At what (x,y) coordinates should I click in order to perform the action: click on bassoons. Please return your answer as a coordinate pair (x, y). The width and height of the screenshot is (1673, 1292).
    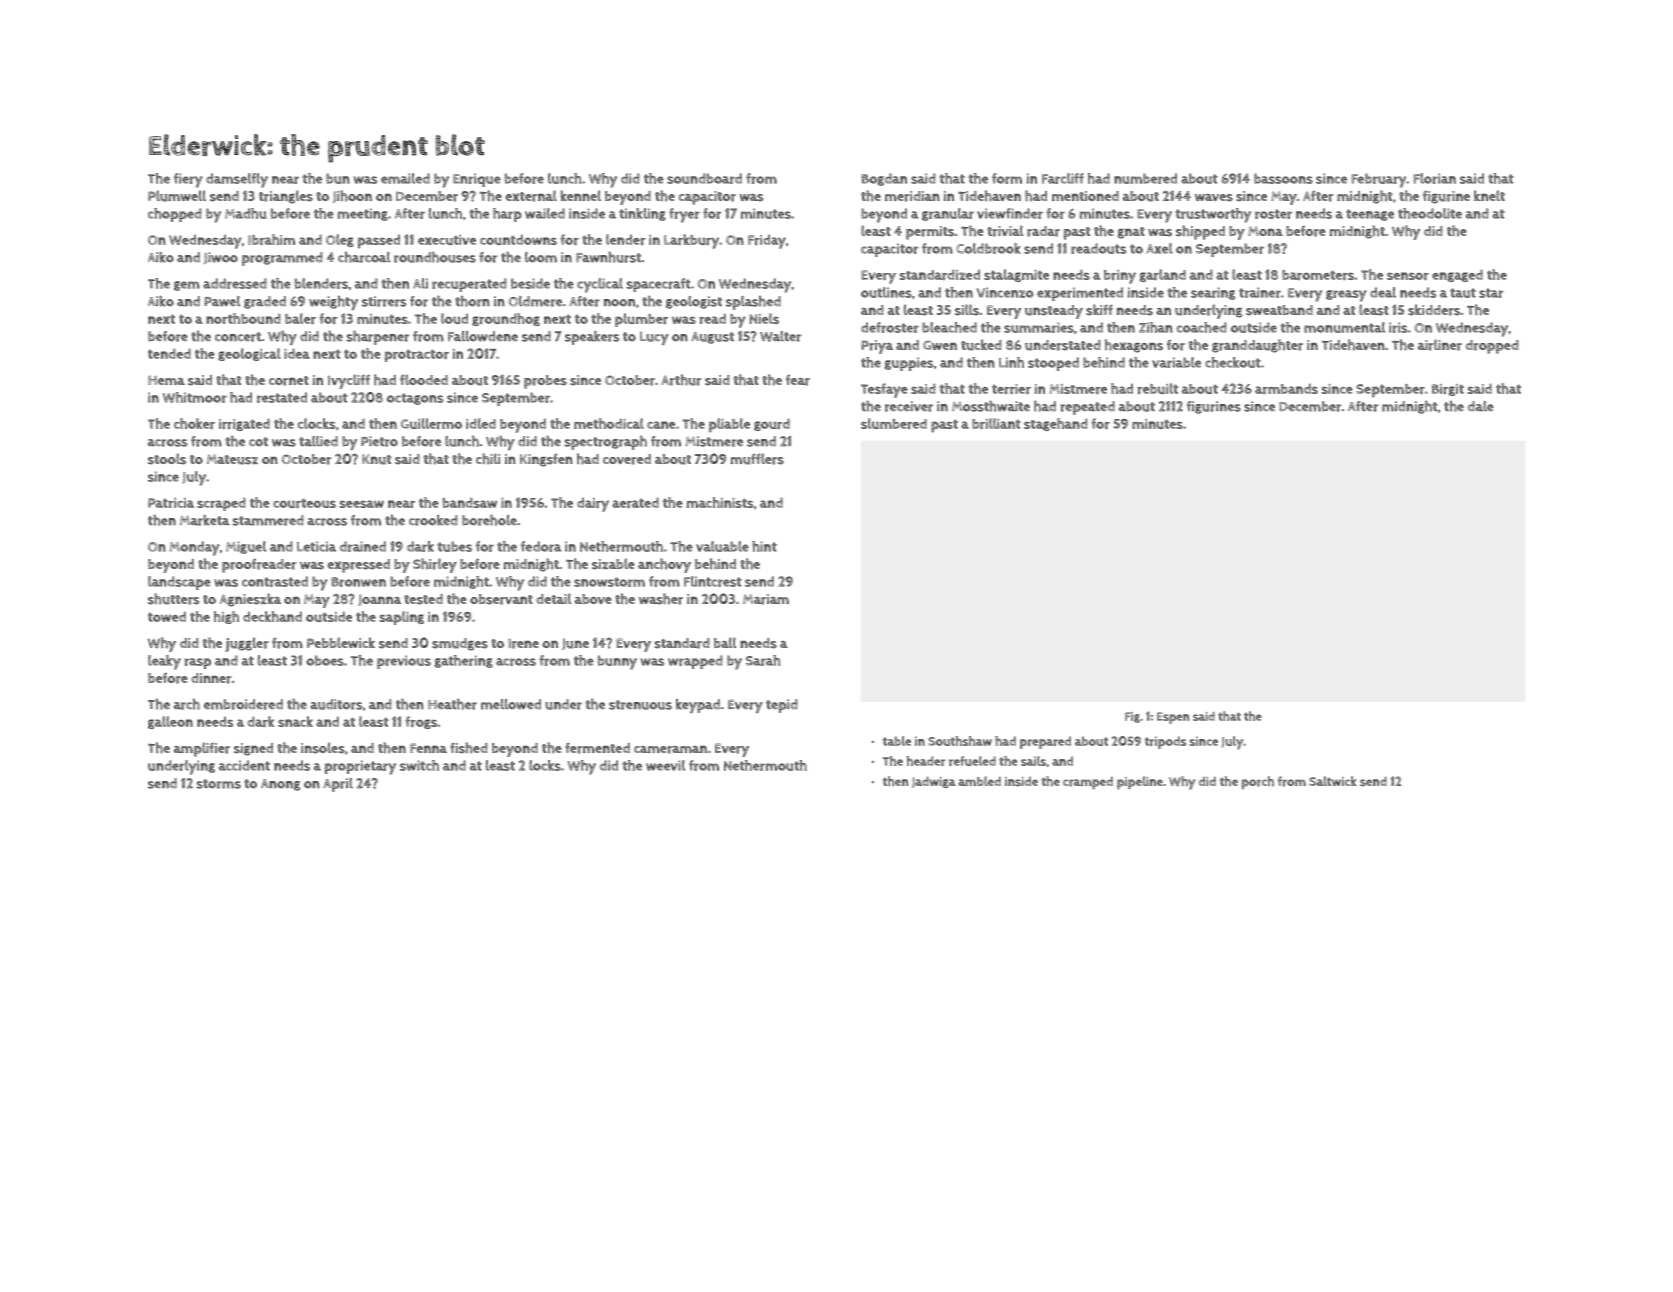
    Looking at the image, I should click on (1283, 178).
